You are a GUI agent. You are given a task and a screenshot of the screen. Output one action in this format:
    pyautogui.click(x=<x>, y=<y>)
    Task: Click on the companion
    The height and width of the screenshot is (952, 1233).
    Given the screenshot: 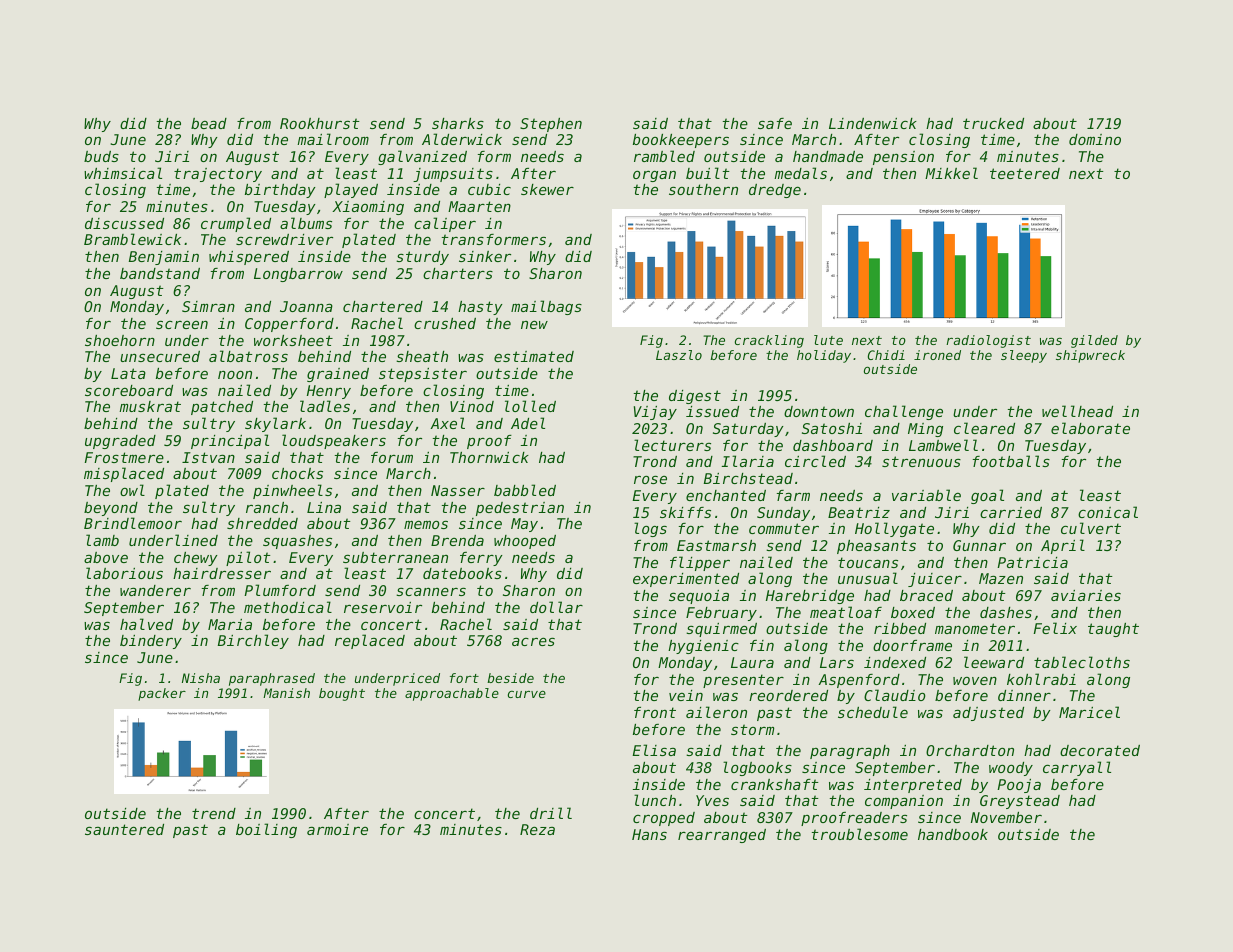 What is the action you would take?
    pyautogui.click(x=904, y=802)
